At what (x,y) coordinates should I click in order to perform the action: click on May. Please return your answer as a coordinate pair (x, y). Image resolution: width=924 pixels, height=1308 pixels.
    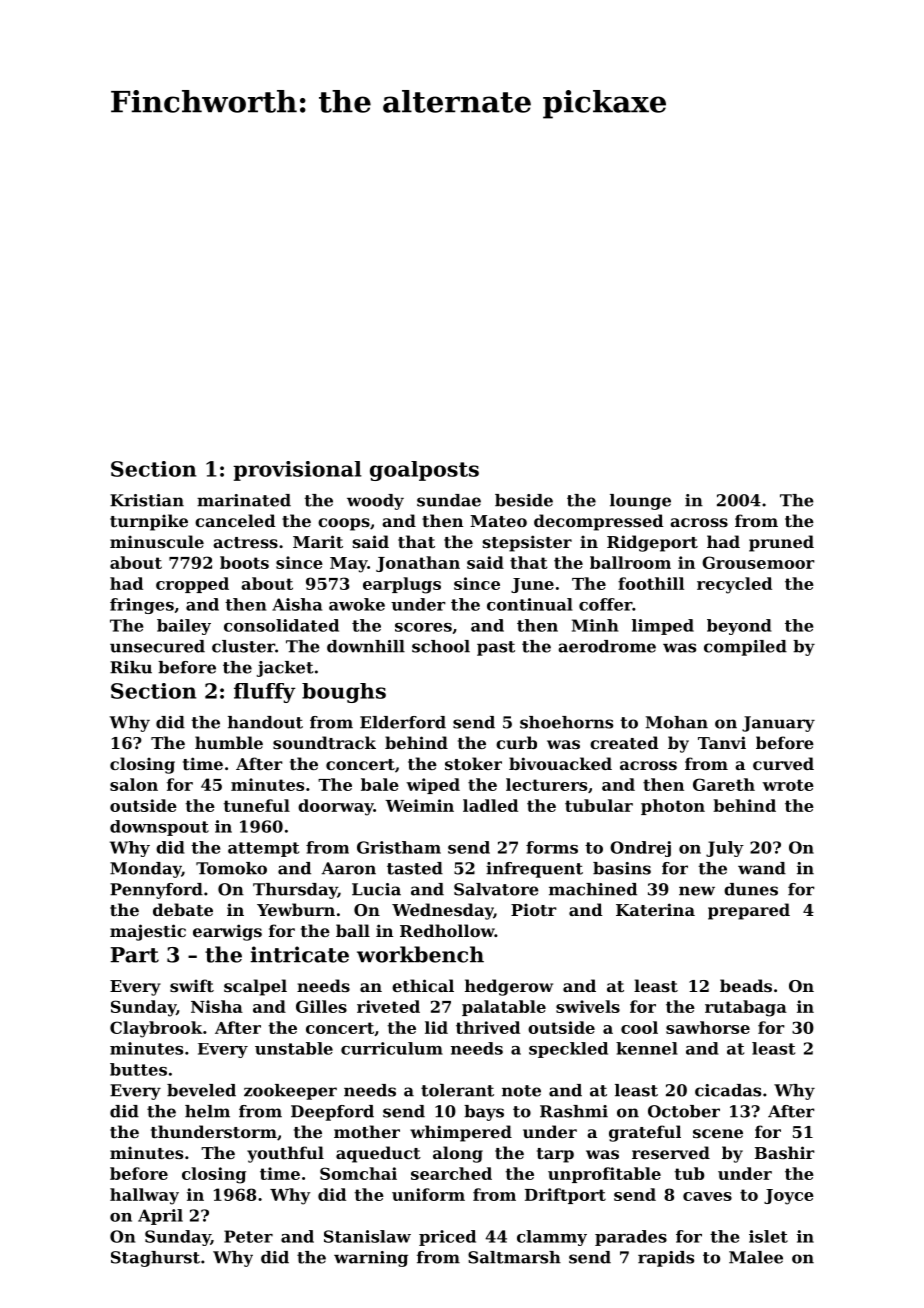
    Looking at the image, I should click on (348, 565).
